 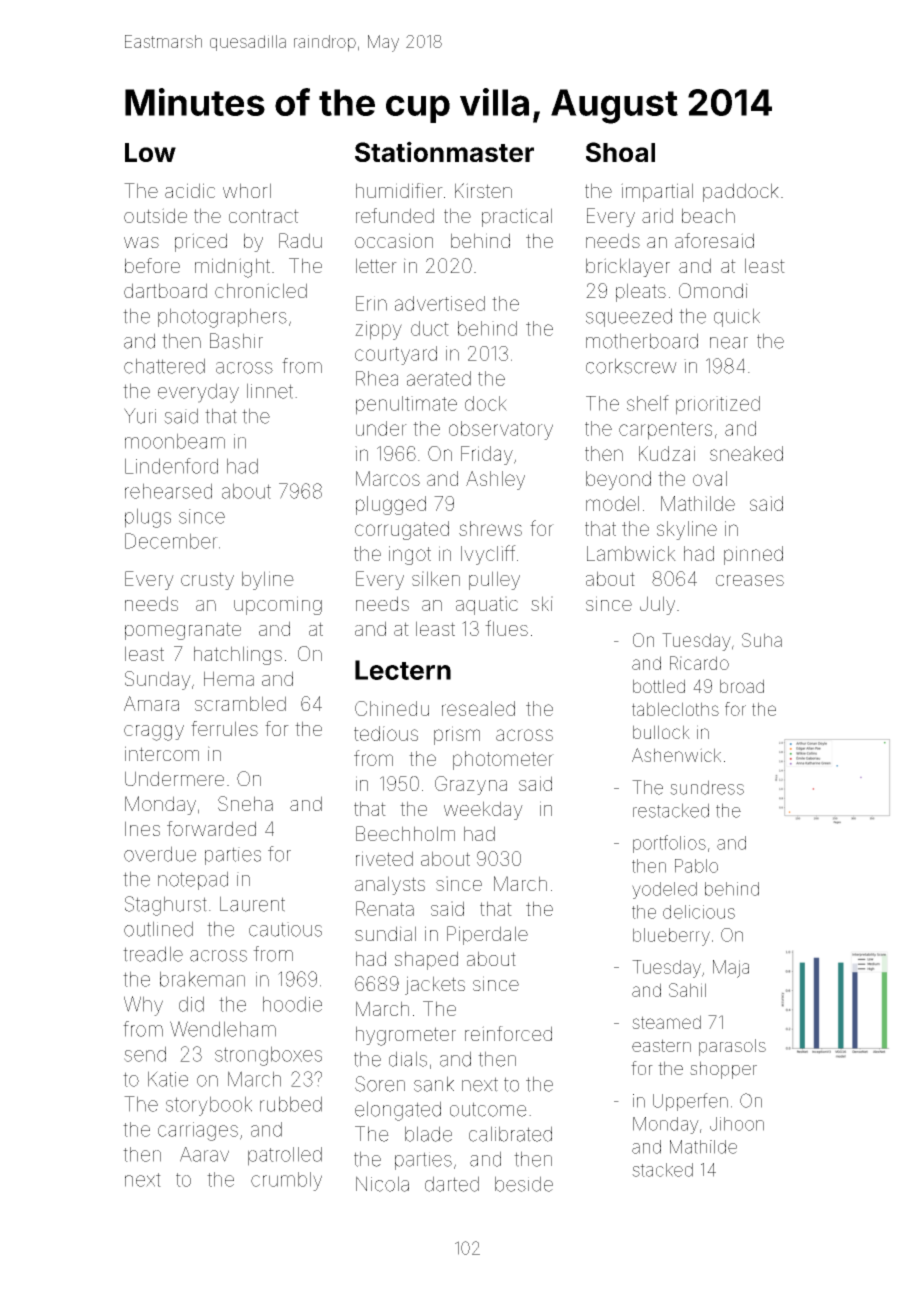 What do you see at coordinates (487, 605) in the image?
I see `aquatic` at bounding box center [487, 605].
